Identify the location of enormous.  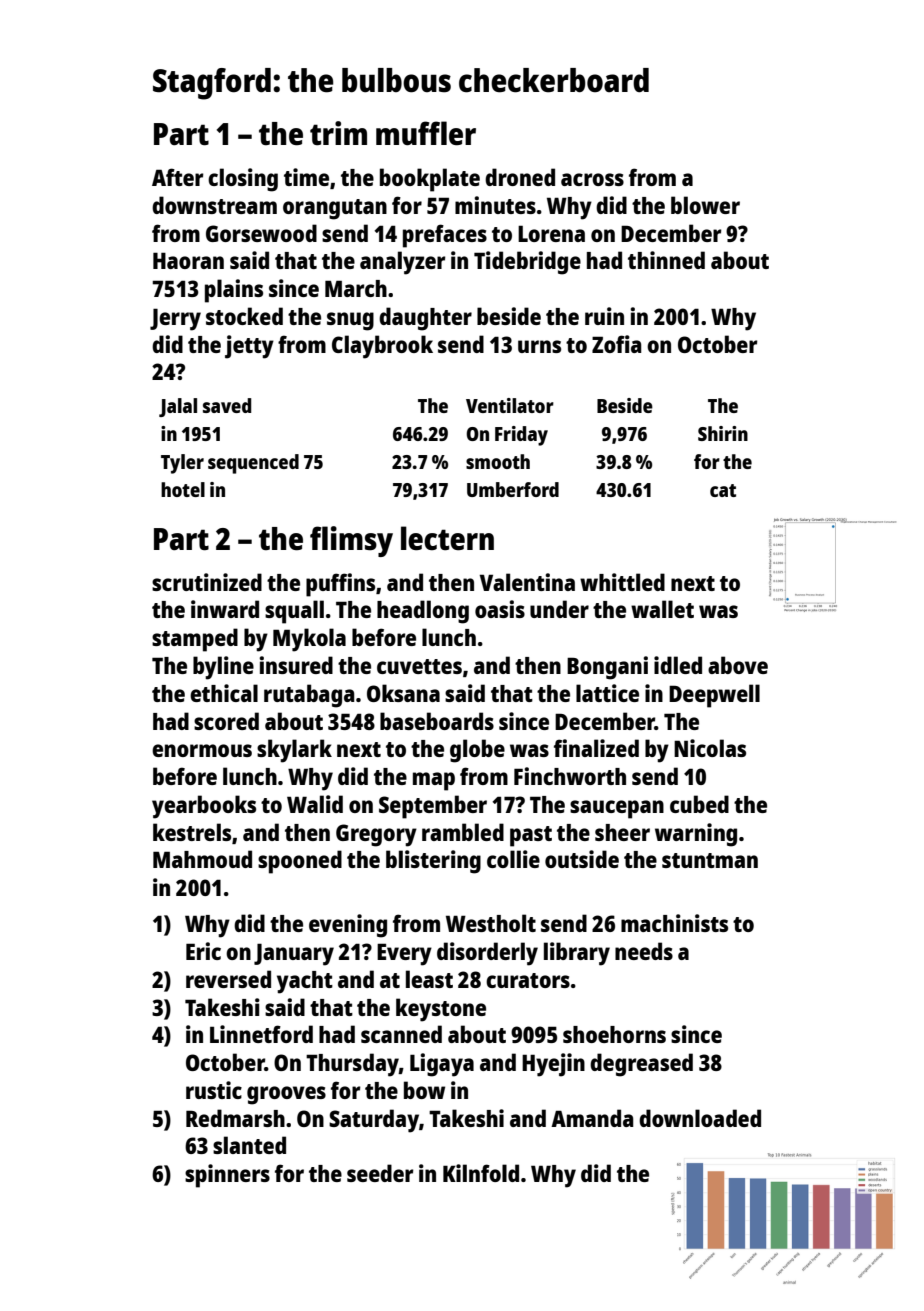
(202, 750).
